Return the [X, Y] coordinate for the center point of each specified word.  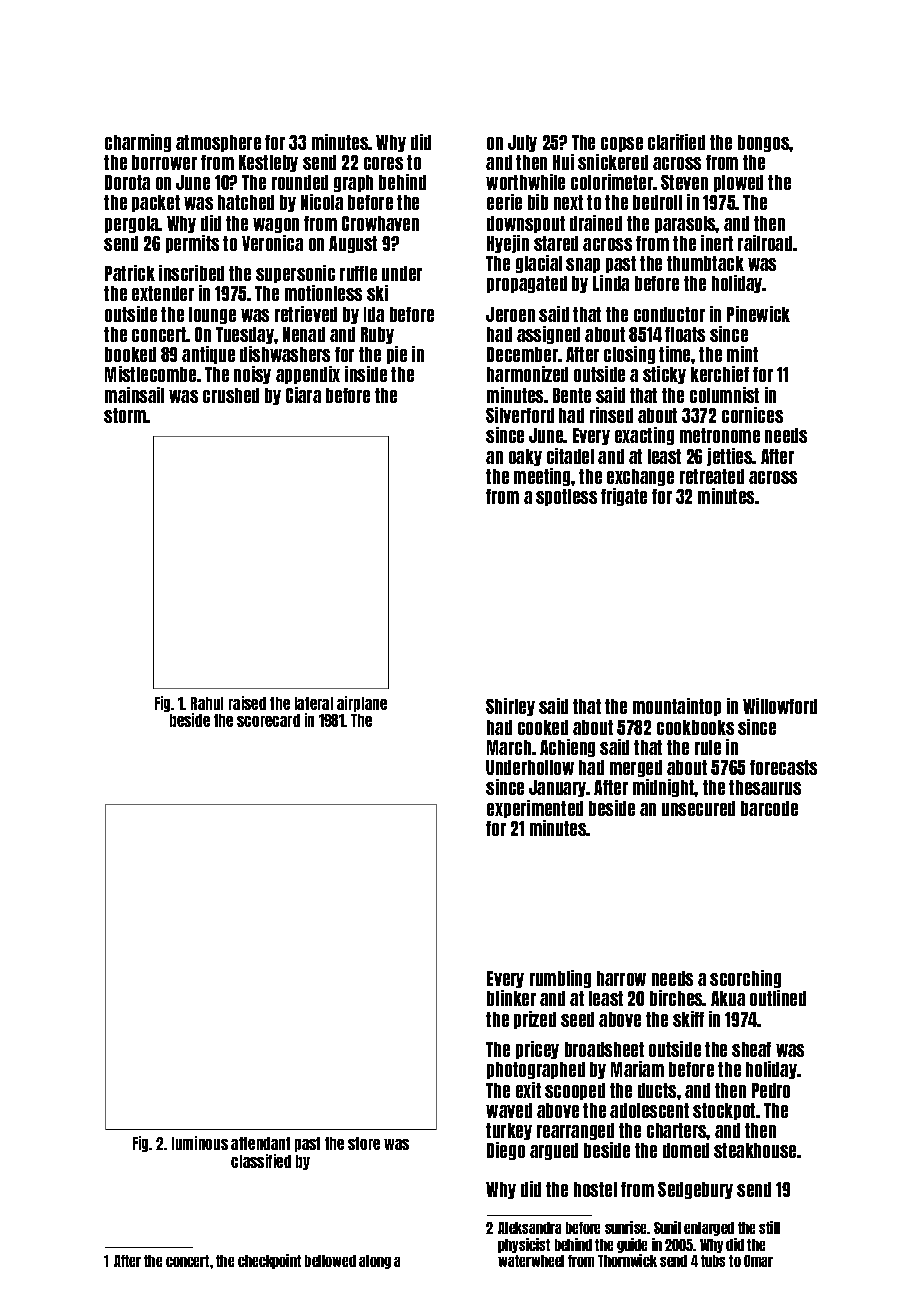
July [522, 143]
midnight [664, 788]
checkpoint [269, 1261]
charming [138, 143]
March [509, 747]
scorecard [268, 720]
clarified [676, 142]
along [375, 1262]
